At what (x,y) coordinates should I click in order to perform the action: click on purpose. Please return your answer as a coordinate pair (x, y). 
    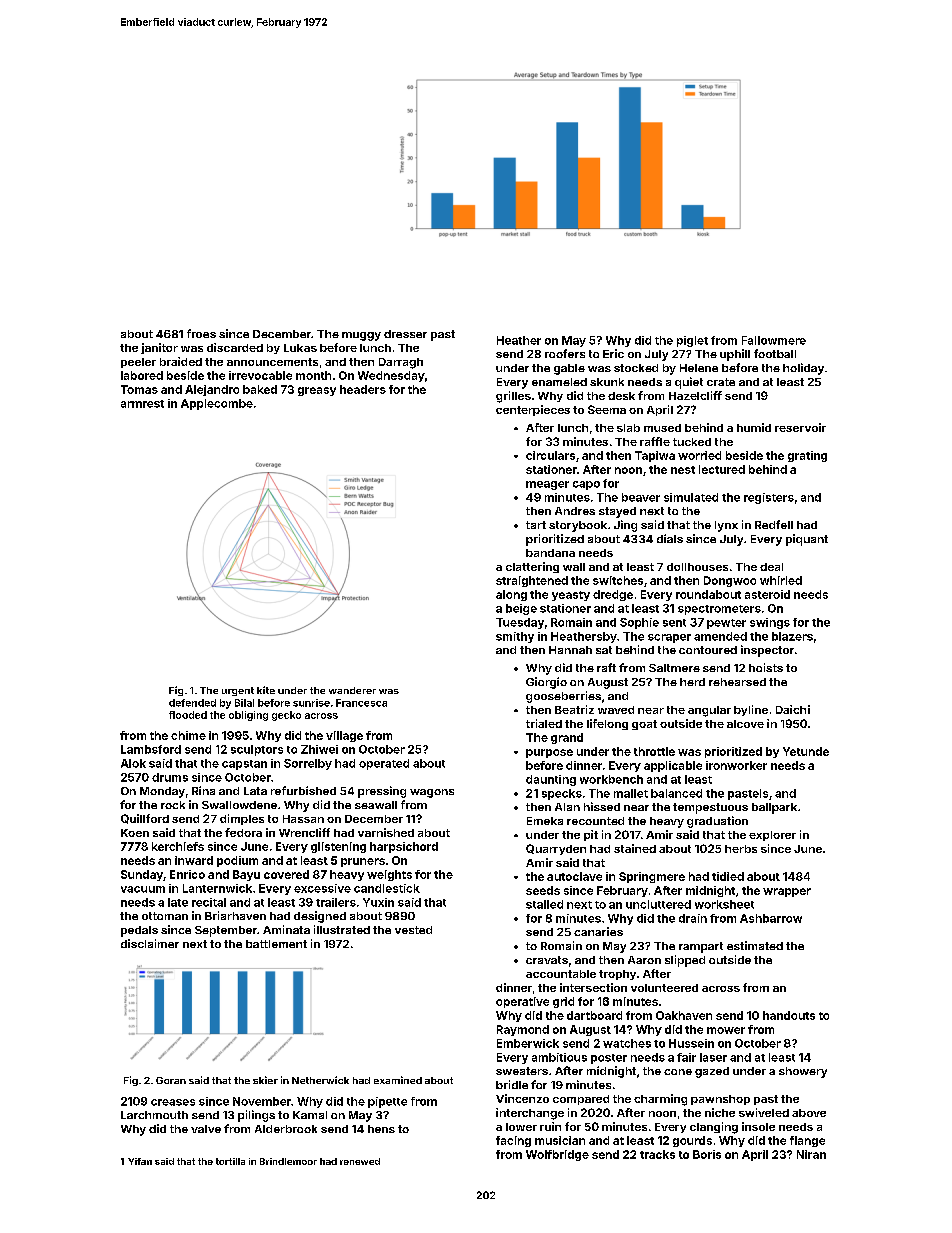
    Looking at the image, I should click on (549, 753).
